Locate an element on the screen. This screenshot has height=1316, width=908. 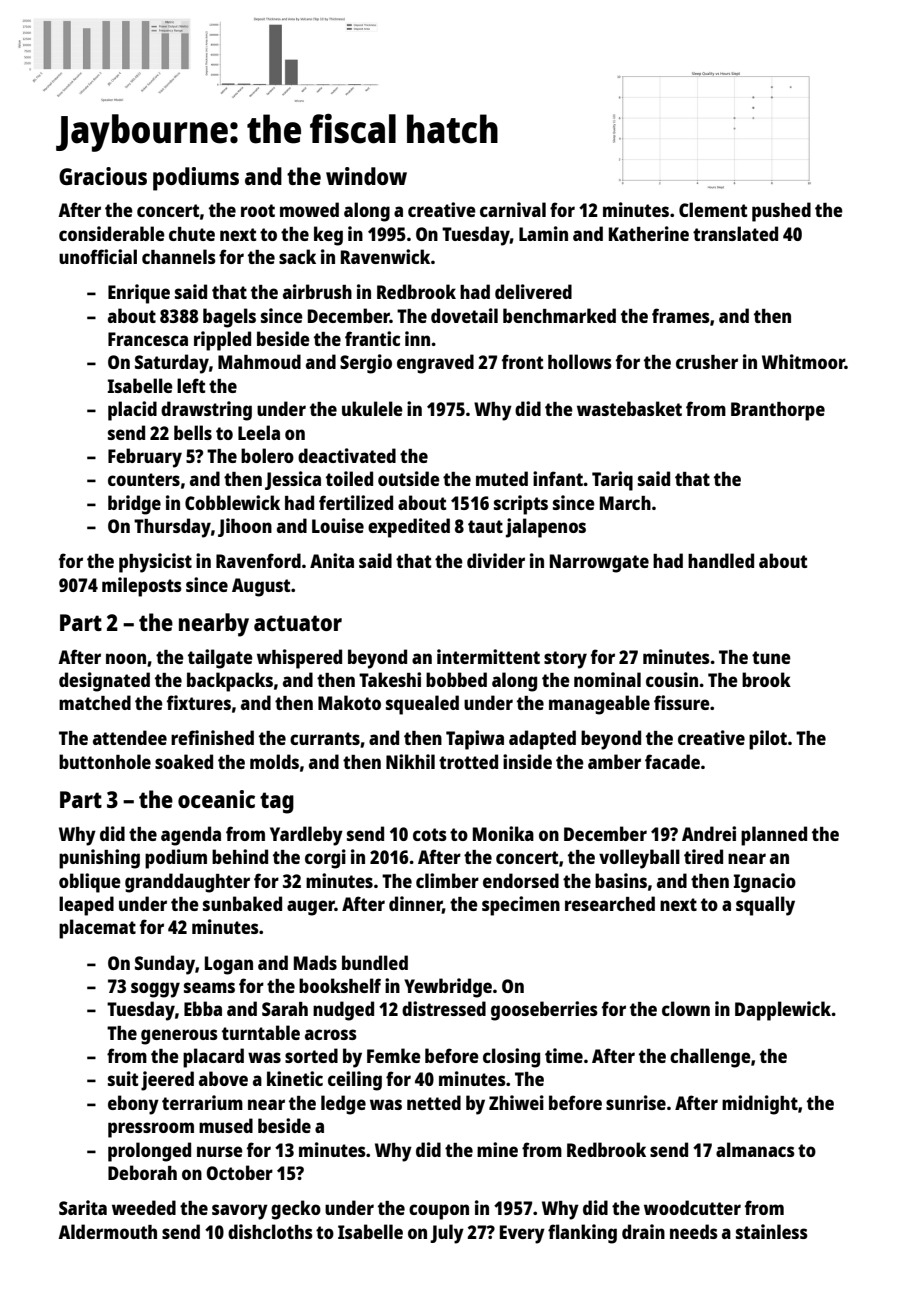
suit is located at coordinates (123, 1078).
